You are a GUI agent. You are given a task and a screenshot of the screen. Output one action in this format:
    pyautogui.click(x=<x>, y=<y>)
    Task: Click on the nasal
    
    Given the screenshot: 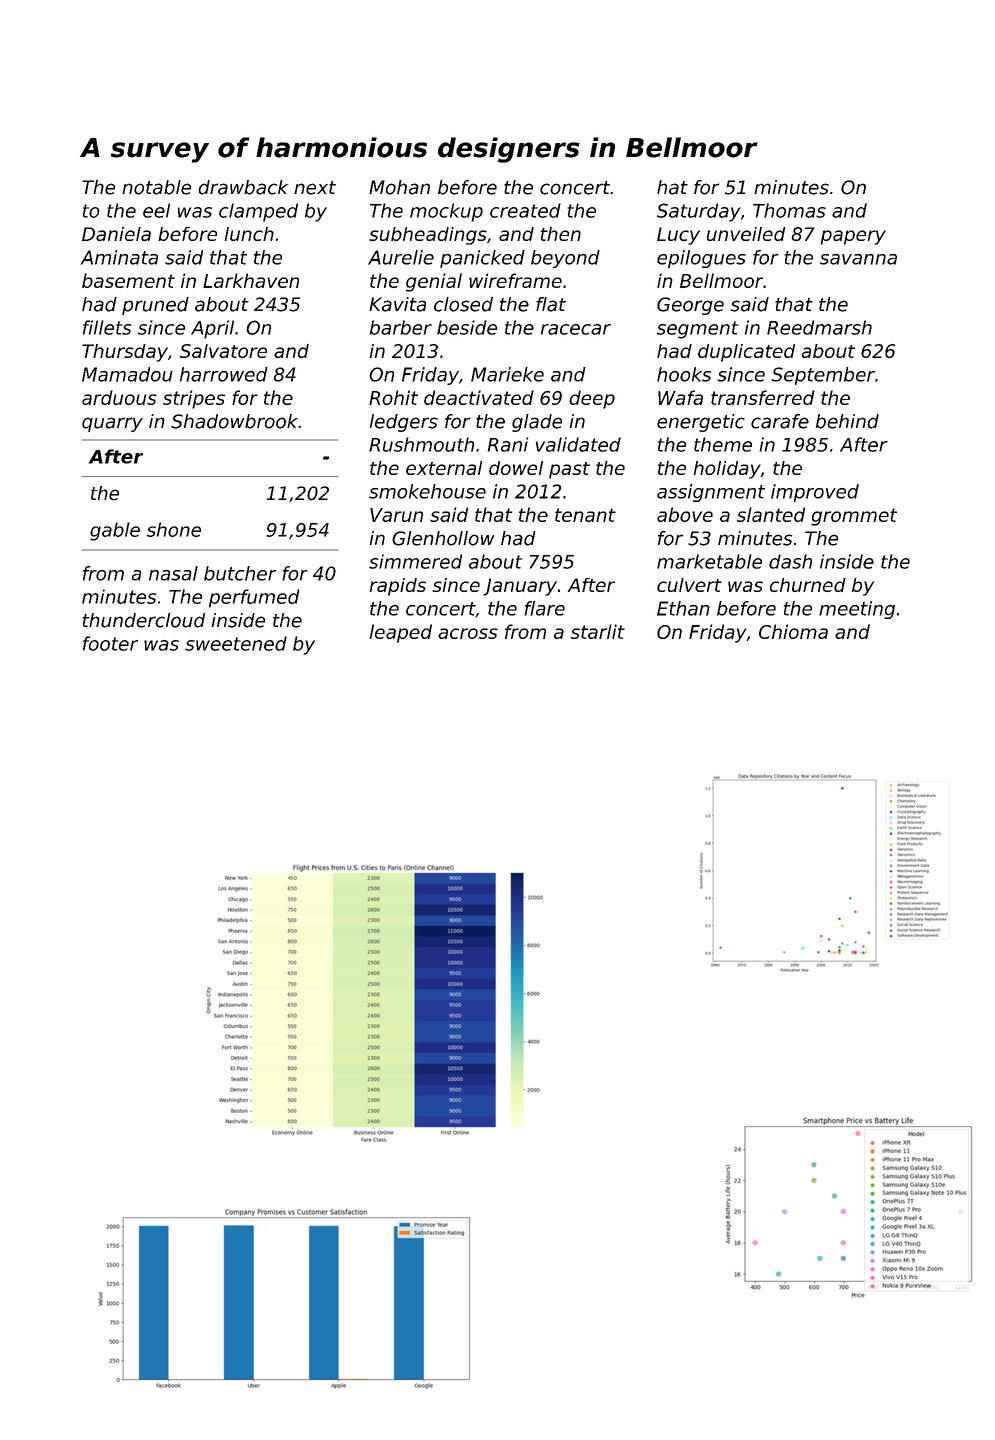 What is the action you would take?
    pyautogui.click(x=173, y=573)
